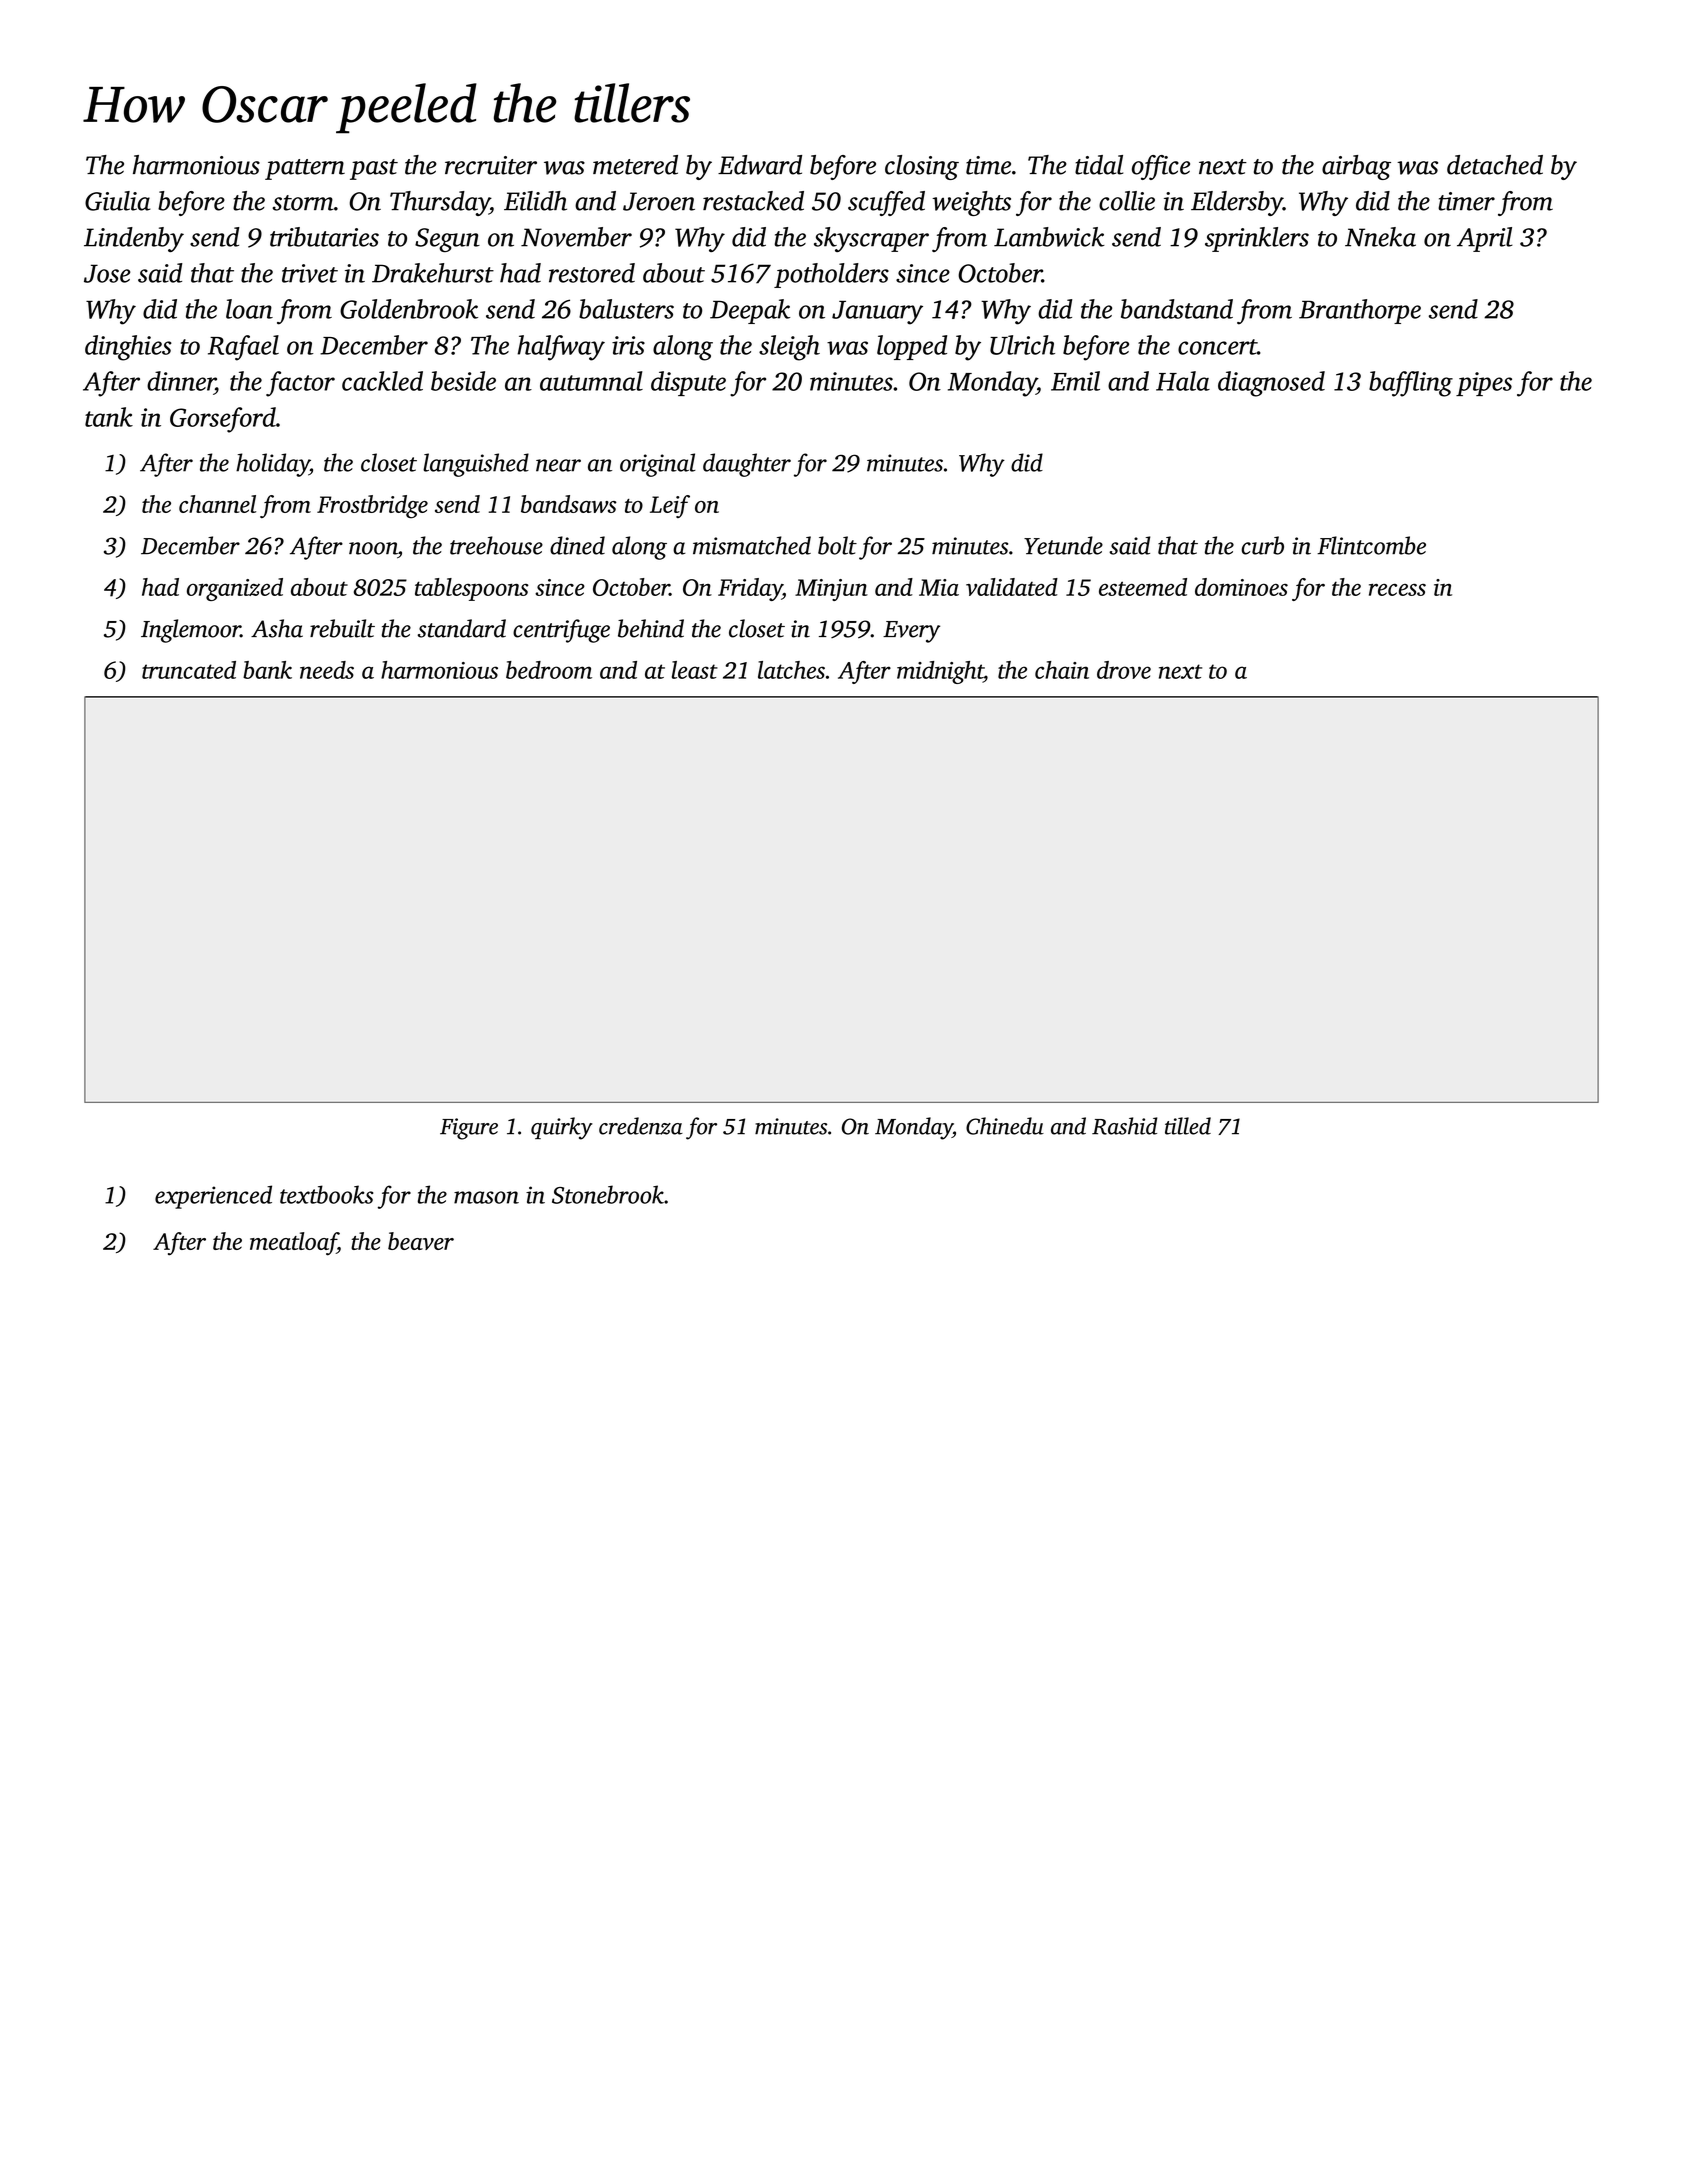 The width and height of the document is (1683, 2178). I want to click on needs, so click(327, 670).
